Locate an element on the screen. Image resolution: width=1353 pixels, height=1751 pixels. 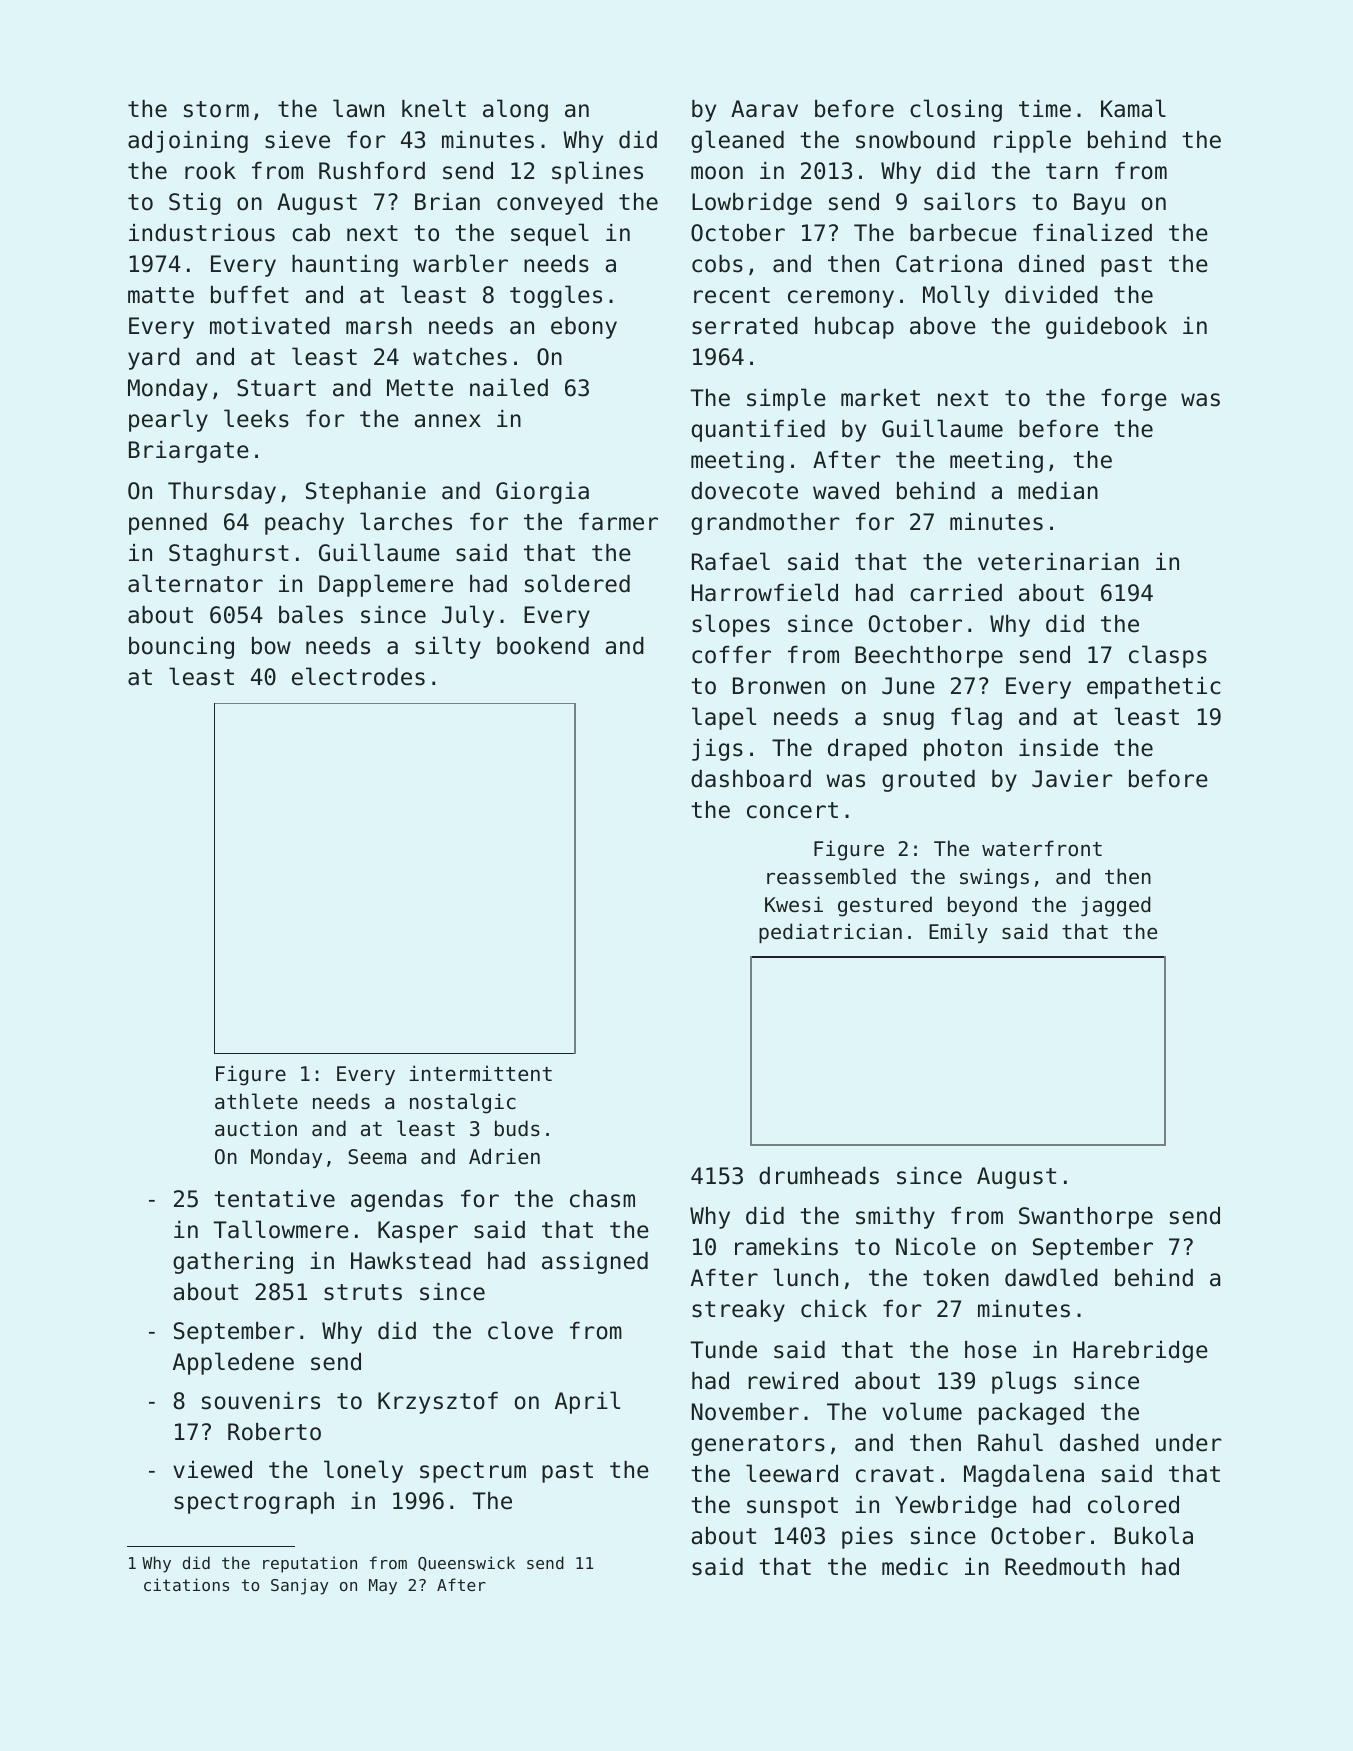
draped is located at coordinates (867, 750).
